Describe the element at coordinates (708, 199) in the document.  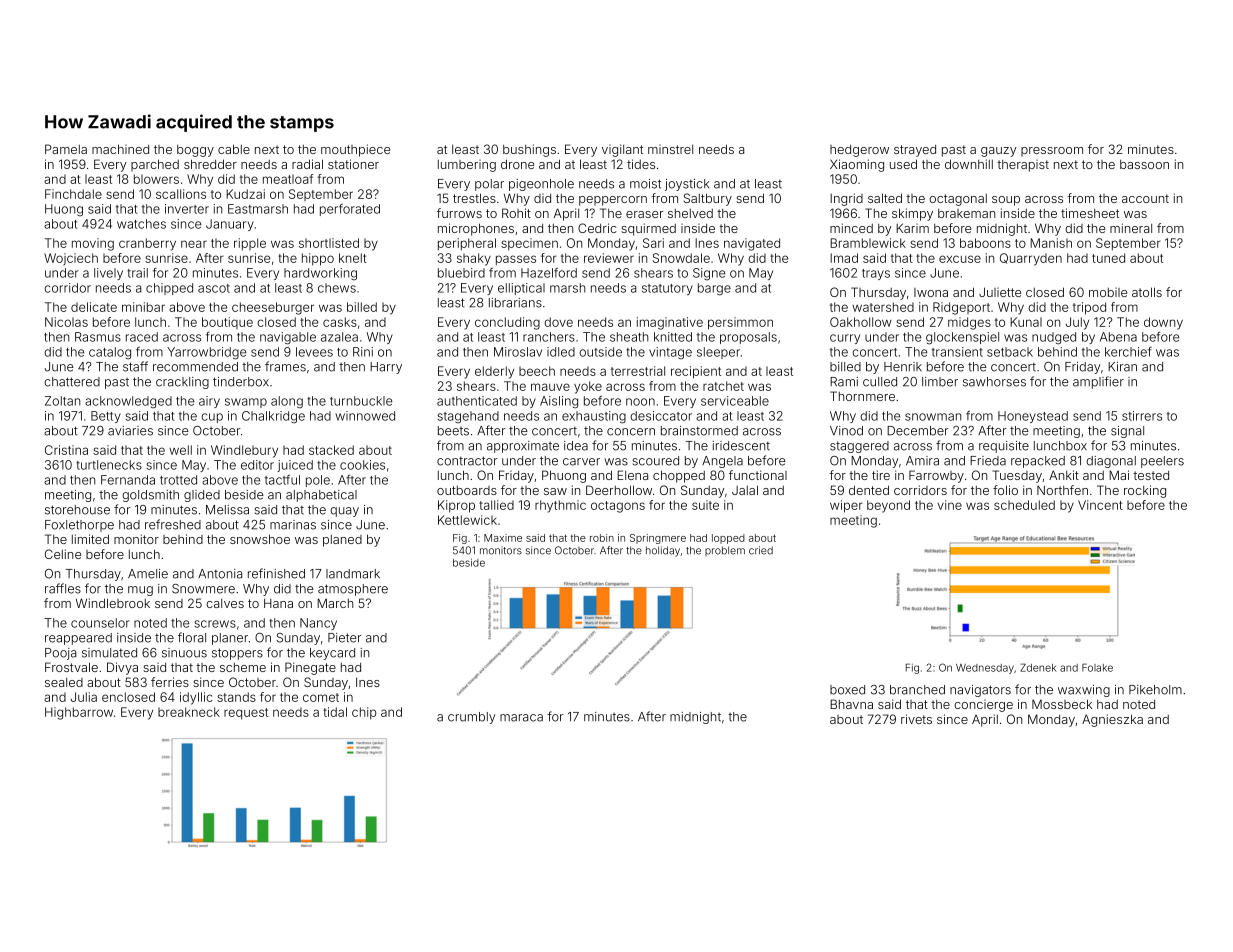
I see `Saltbury` at that location.
